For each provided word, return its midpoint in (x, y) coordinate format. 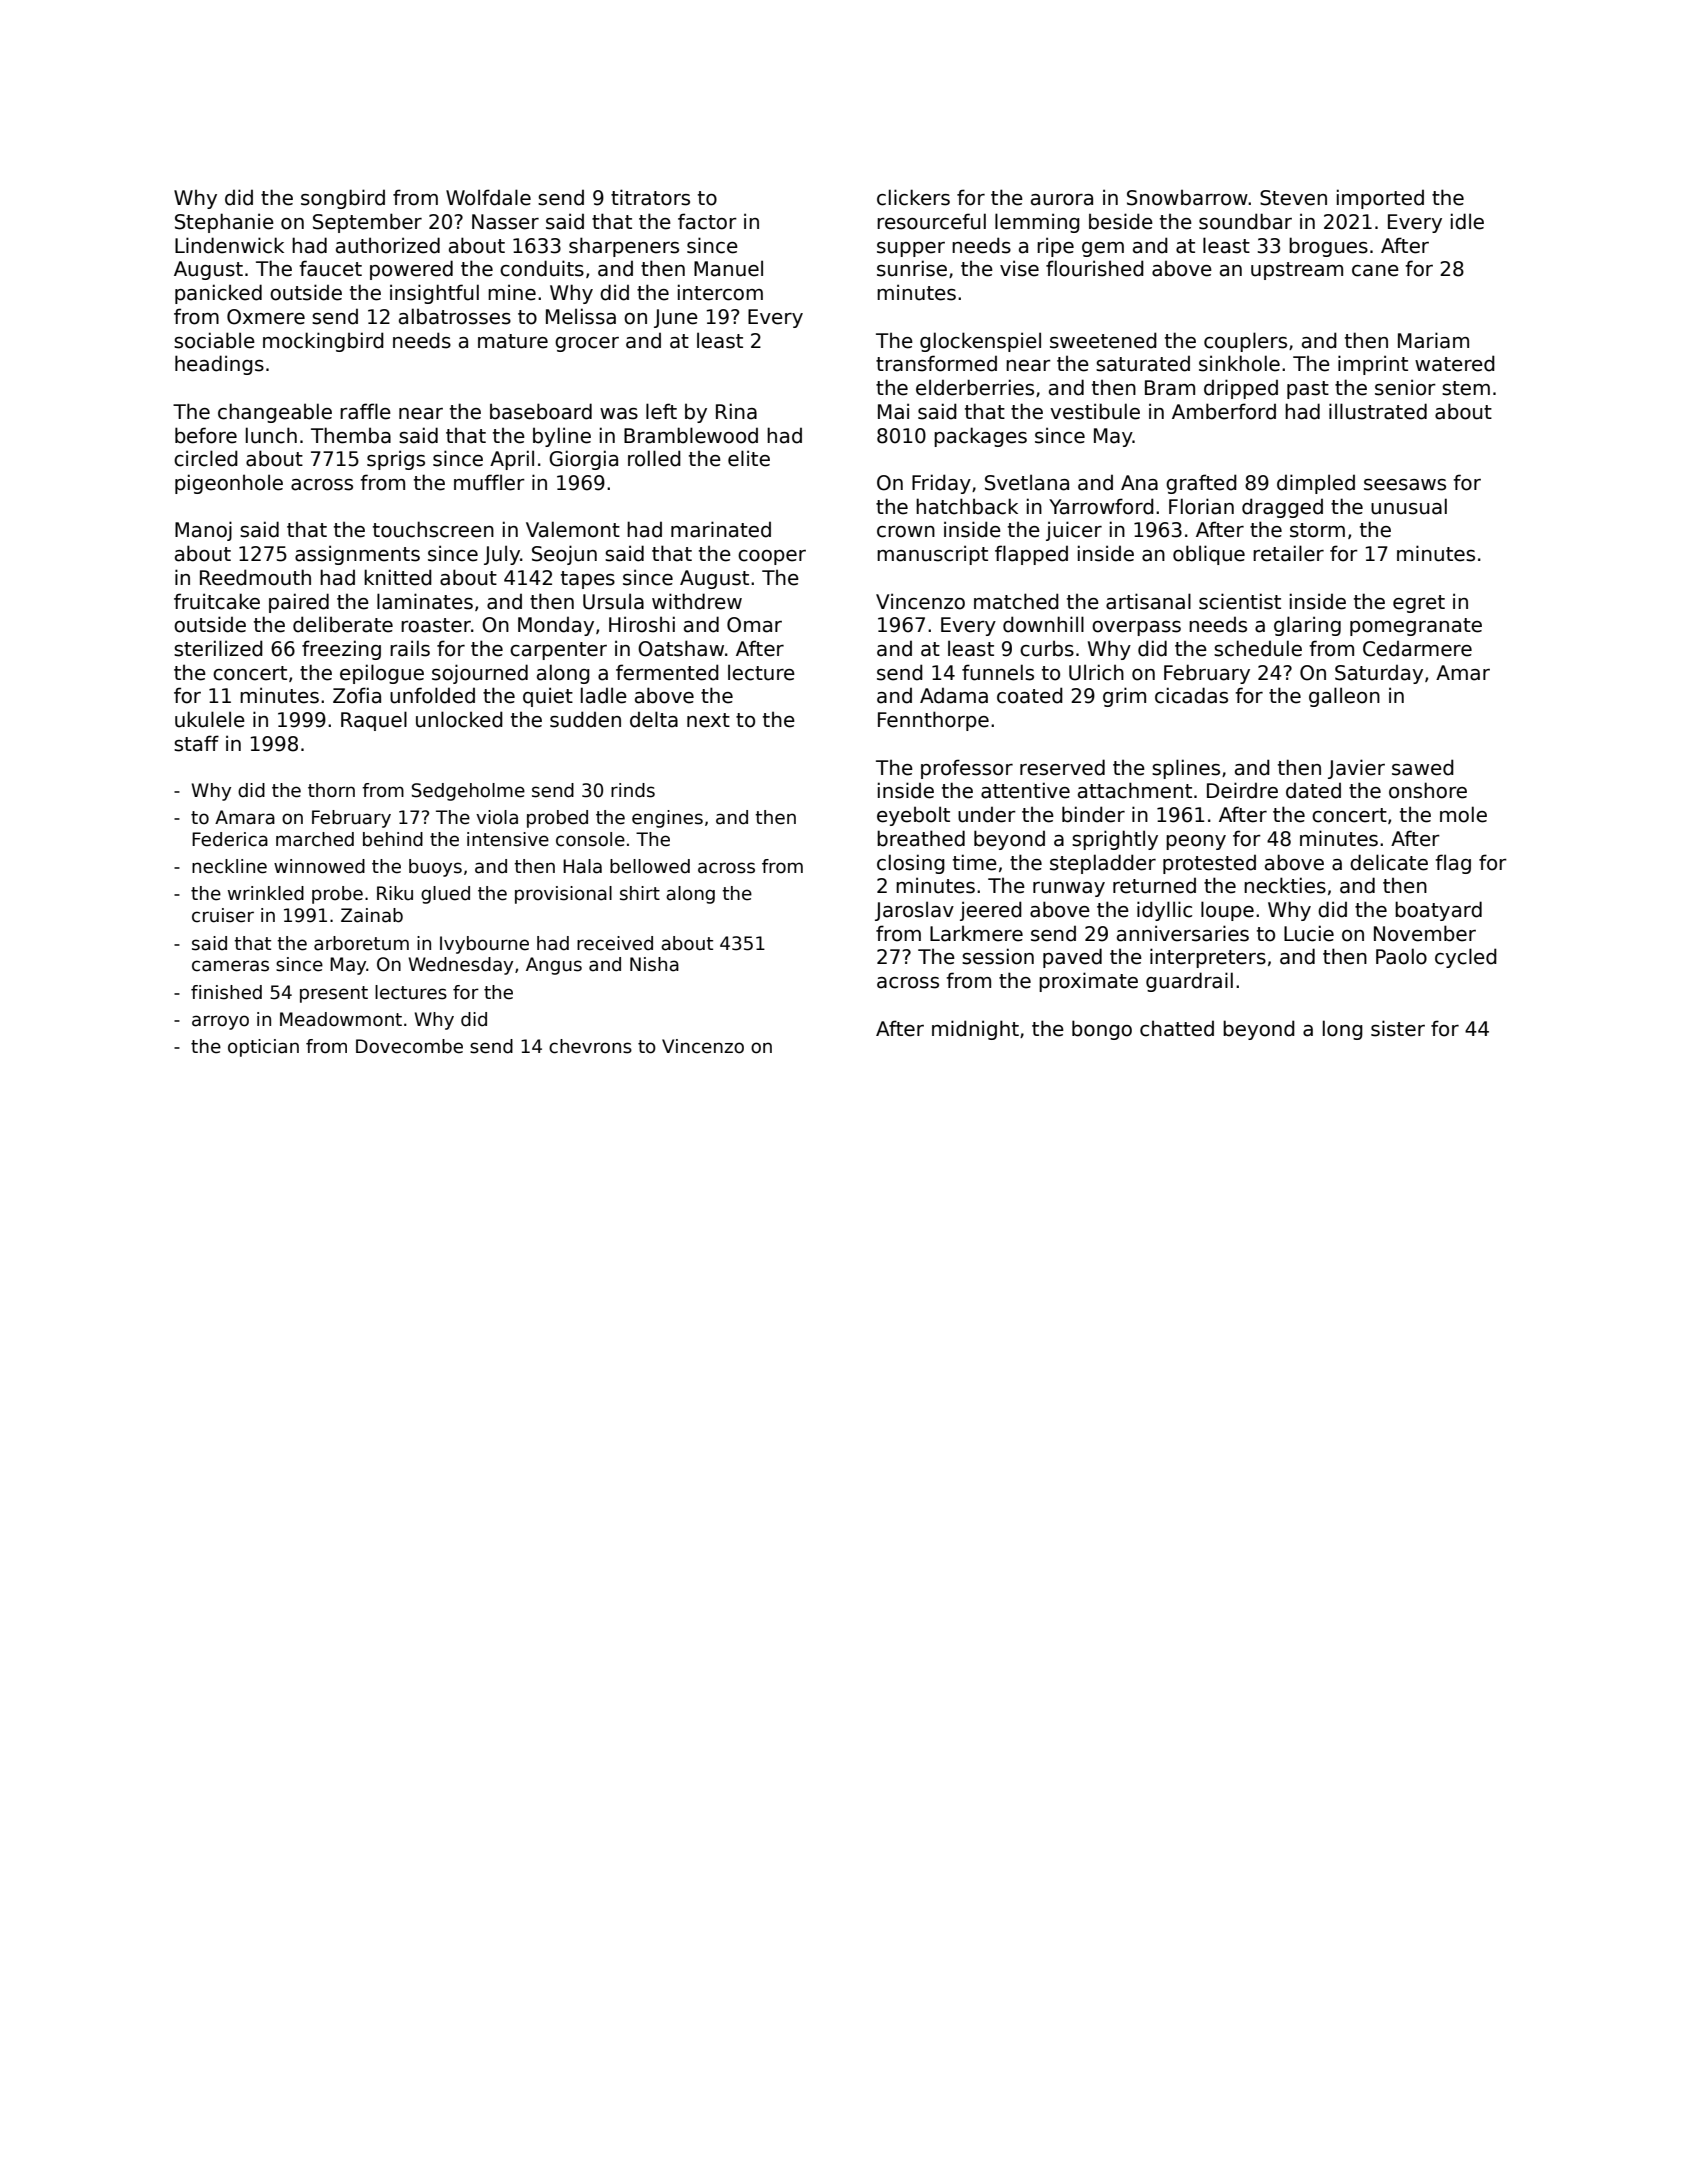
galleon (1344, 697)
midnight (975, 1030)
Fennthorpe (933, 721)
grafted (1201, 484)
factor (707, 221)
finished (226, 992)
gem (1103, 249)
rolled (654, 458)
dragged (1282, 508)
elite (749, 458)
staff (196, 743)
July (502, 555)
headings (219, 365)
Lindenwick (229, 245)
